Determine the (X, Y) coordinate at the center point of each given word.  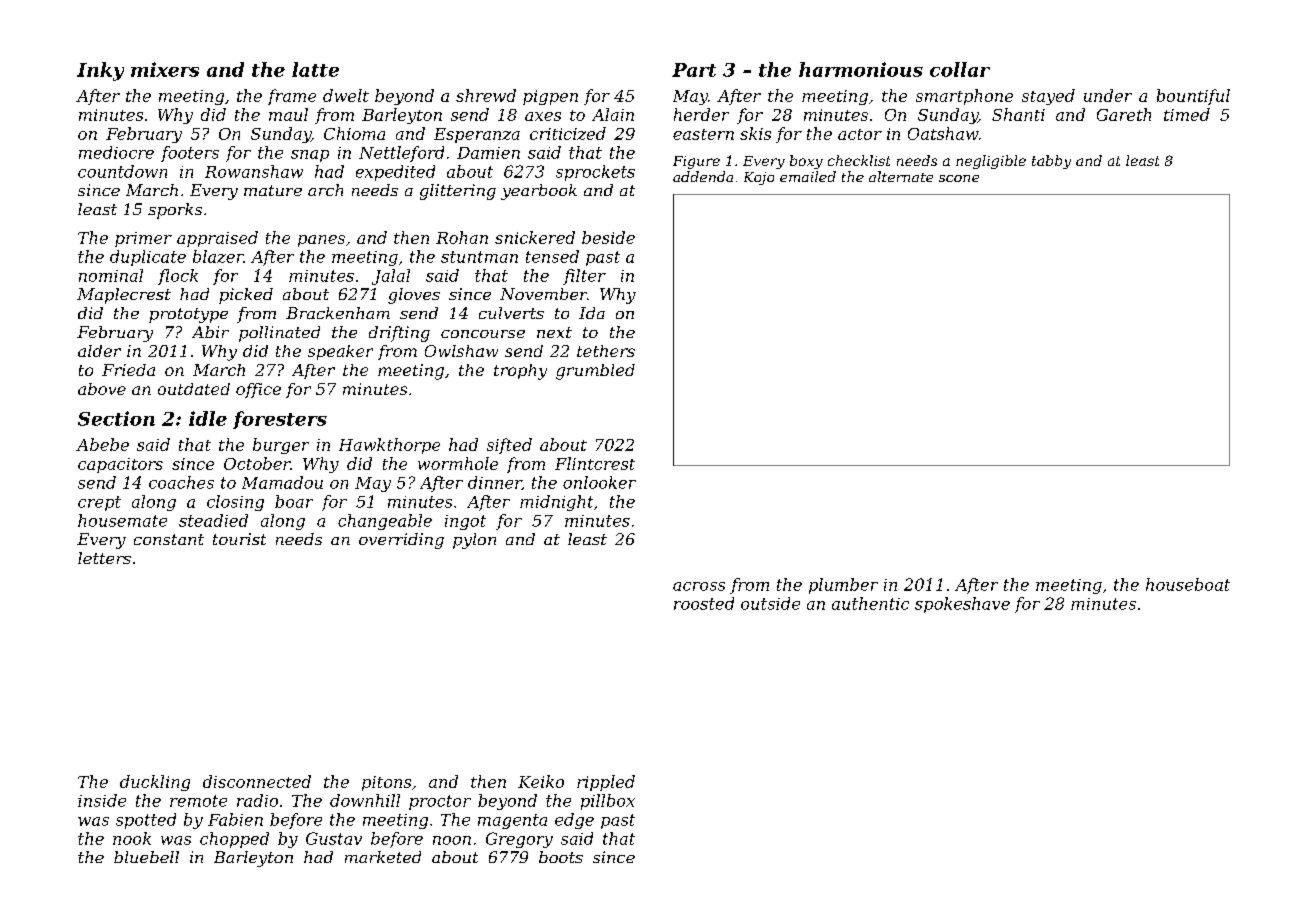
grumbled (595, 372)
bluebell (146, 857)
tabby (1051, 162)
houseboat (1188, 584)
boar (294, 501)
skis (755, 133)
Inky (100, 71)
